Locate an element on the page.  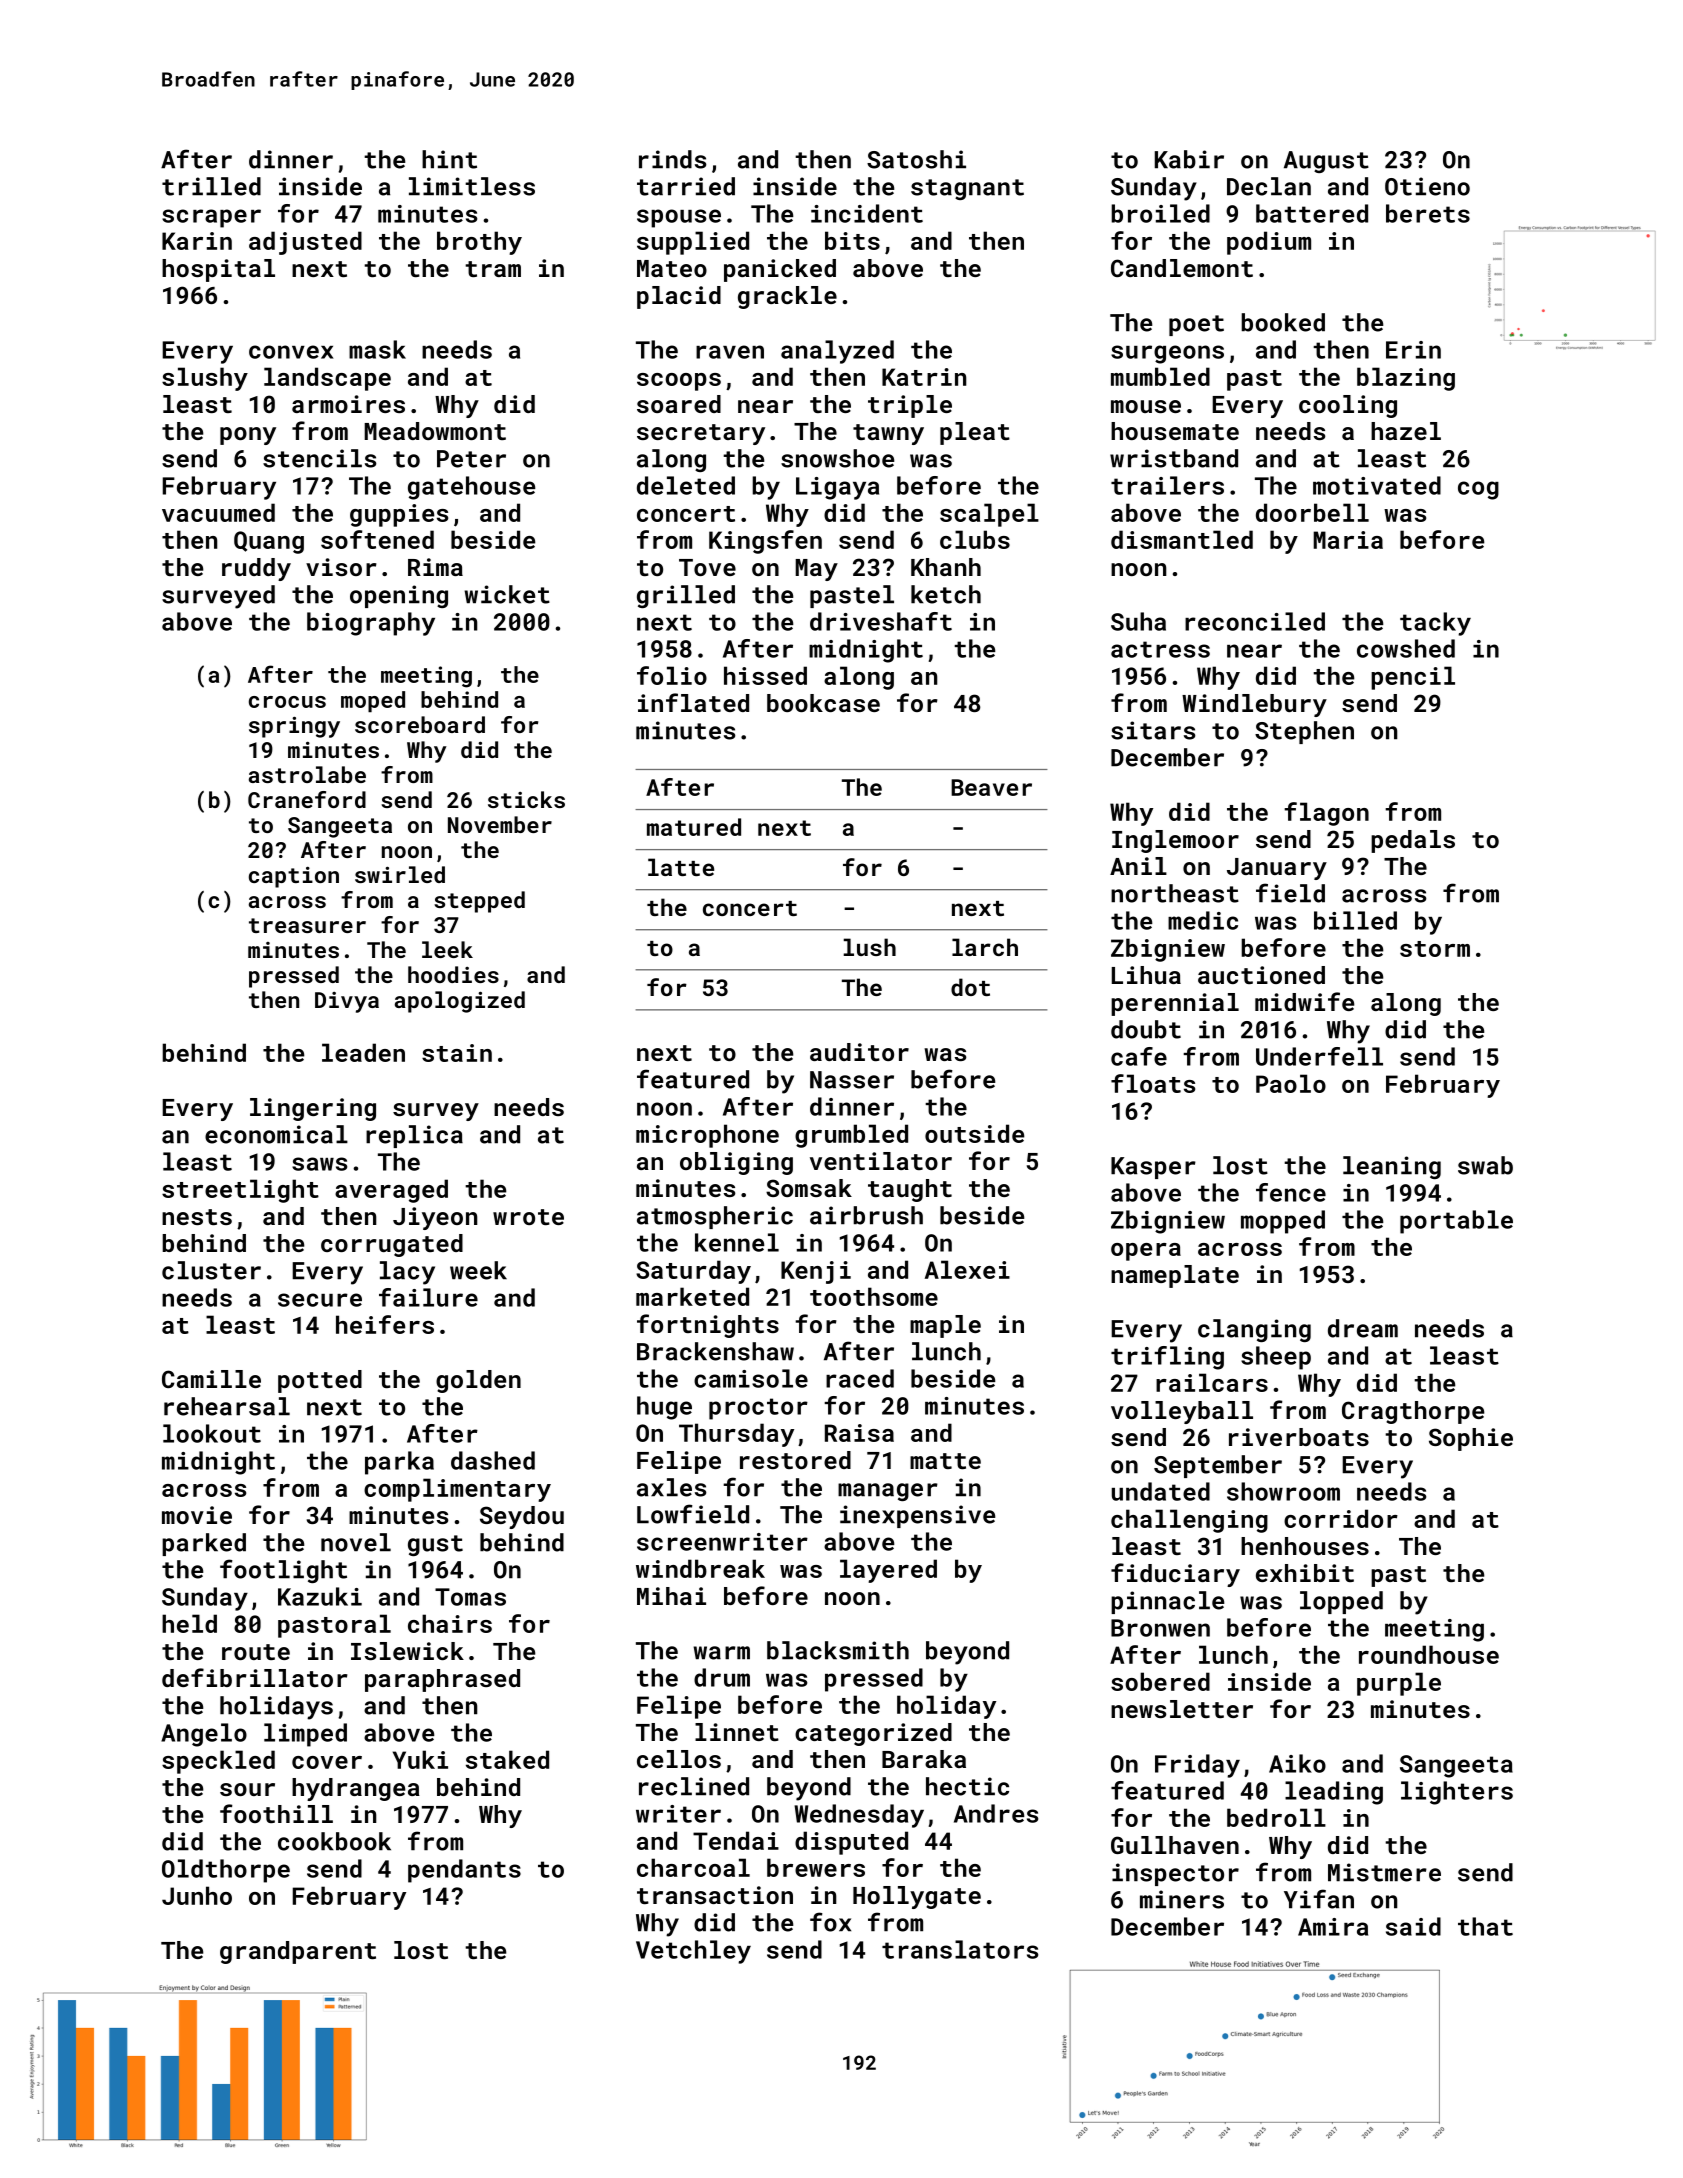
rinds is located at coordinates (672, 159).
